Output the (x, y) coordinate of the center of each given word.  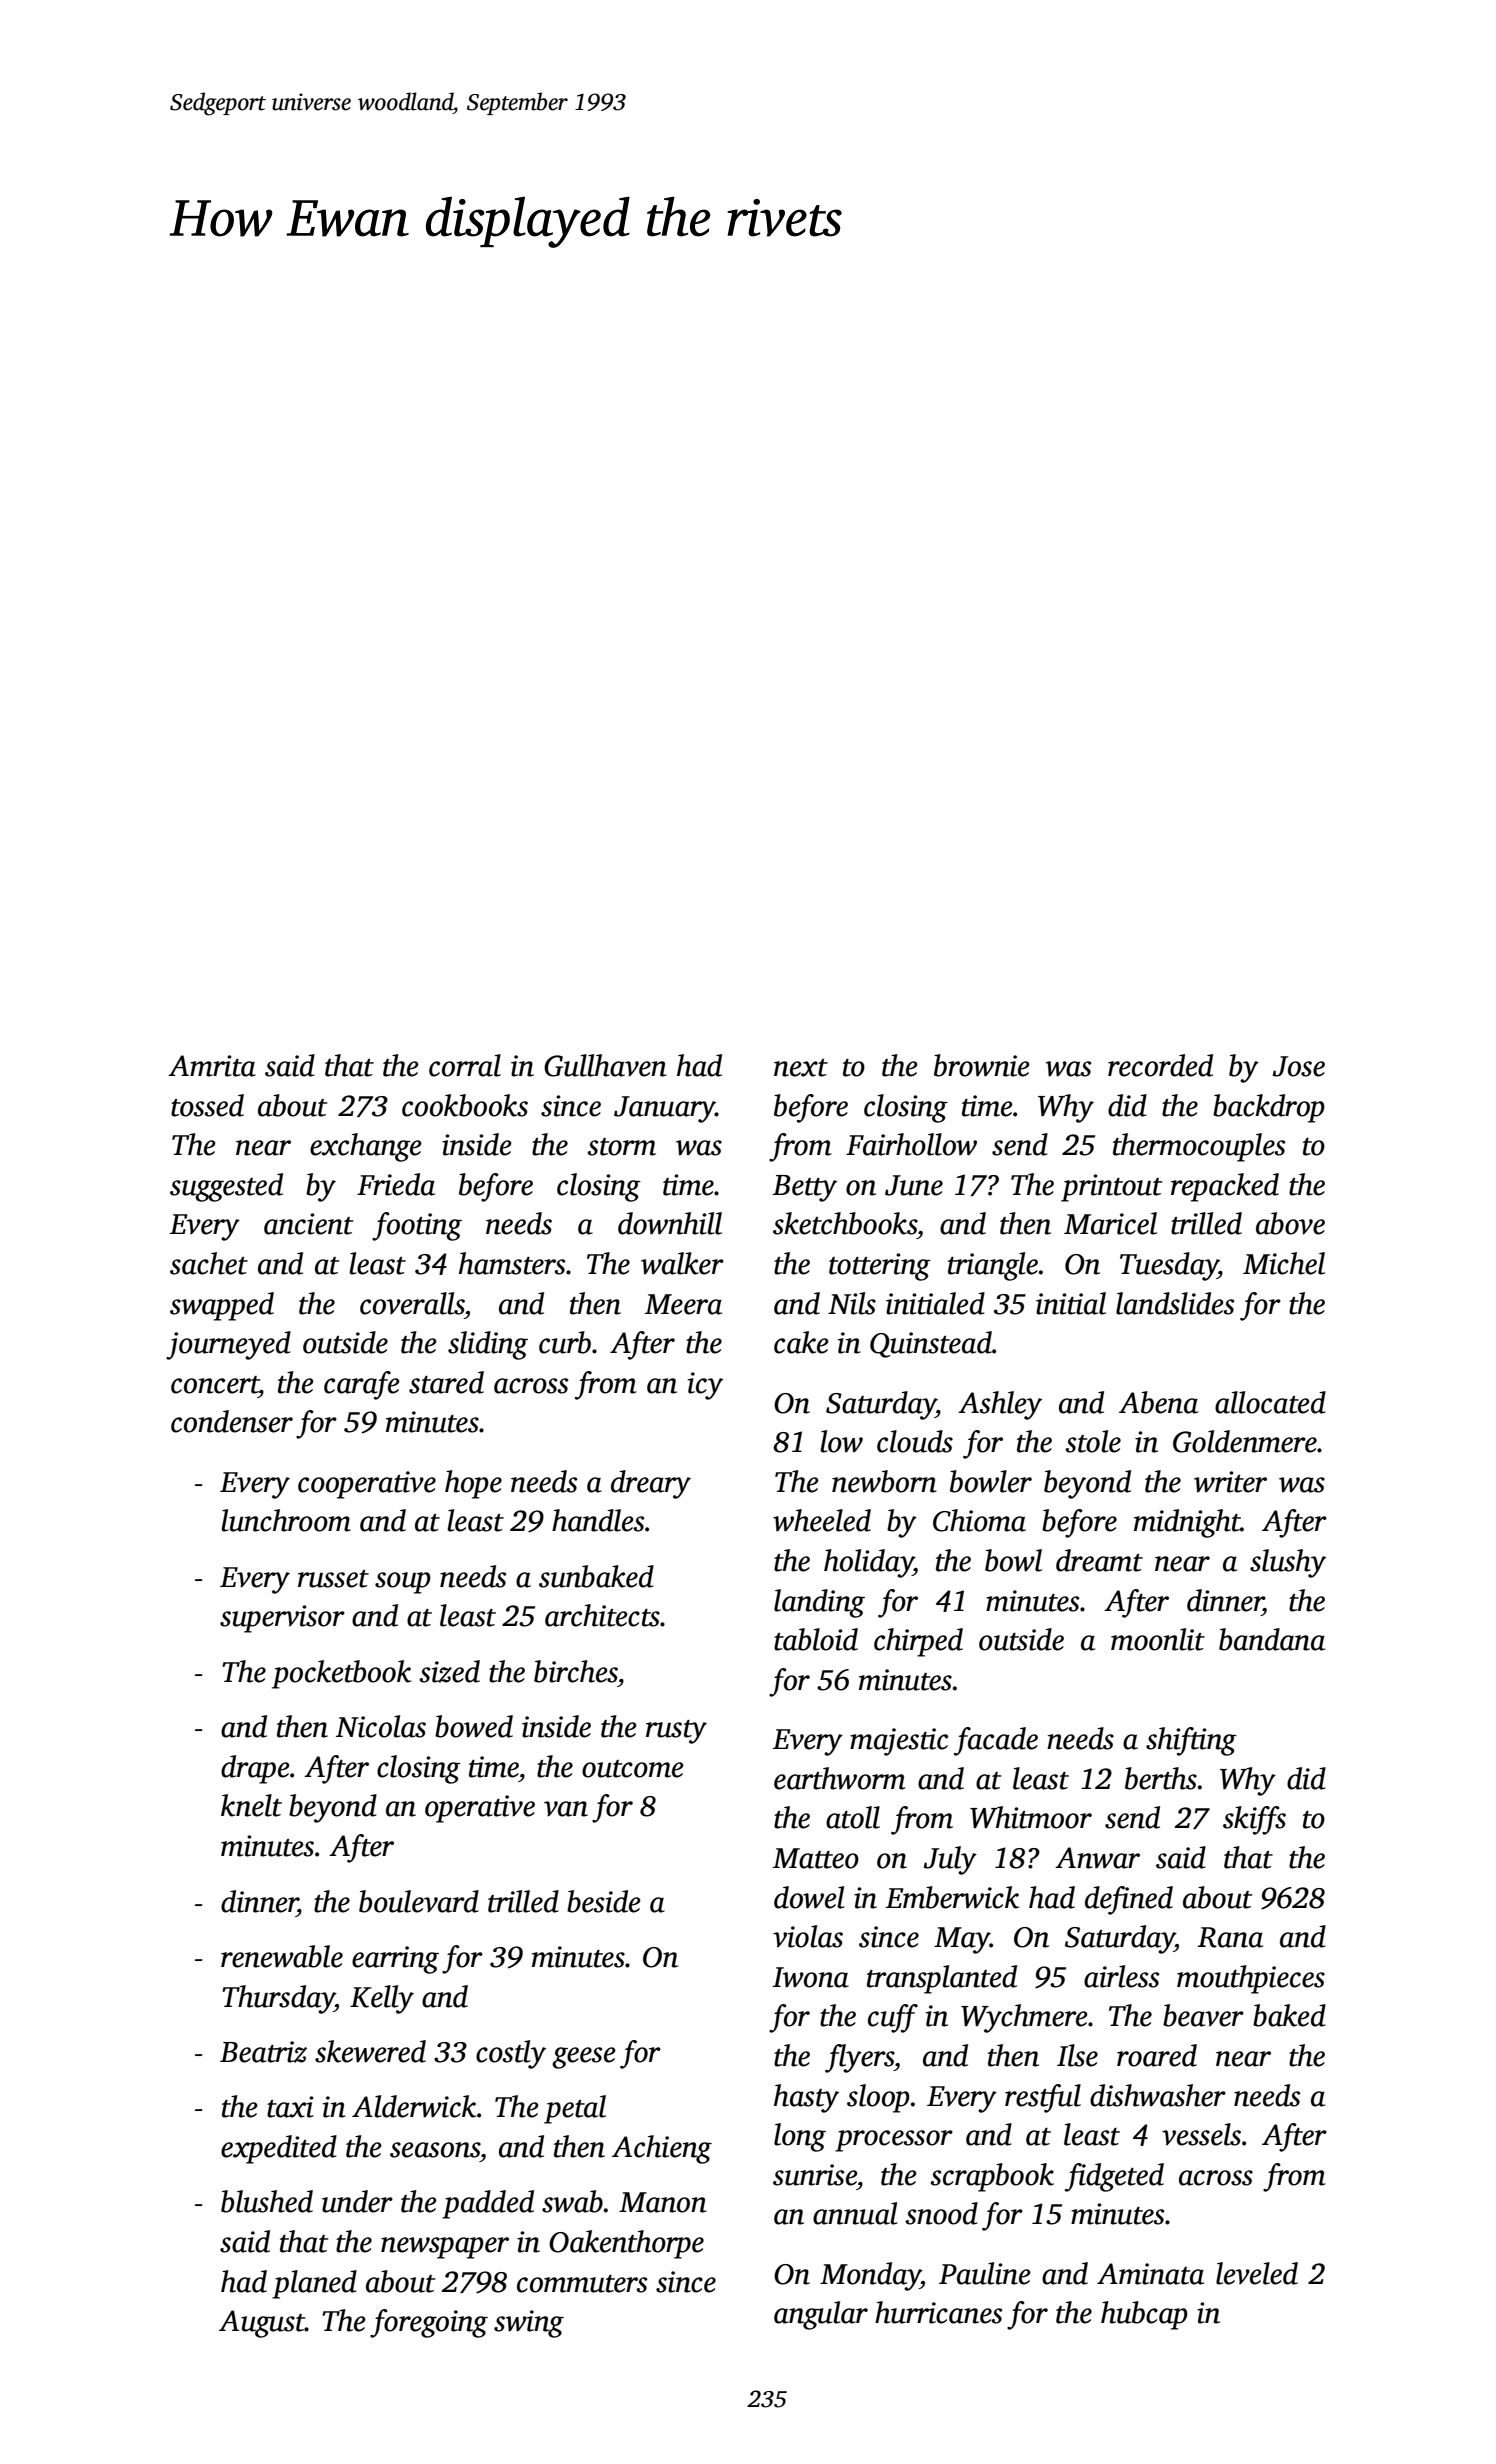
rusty (676, 1732)
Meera (683, 1304)
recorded (1160, 1065)
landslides (1175, 1303)
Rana (1230, 1937)
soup (403, 1583)
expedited (279, 2149)
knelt (251, 1805)
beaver (1203, 2015)
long (800, 2137)
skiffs (1254, 1820)
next (801, 1068)
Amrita (212, 1066)
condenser (232, 1421)
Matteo (816, 1858)
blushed (267, 2201)
